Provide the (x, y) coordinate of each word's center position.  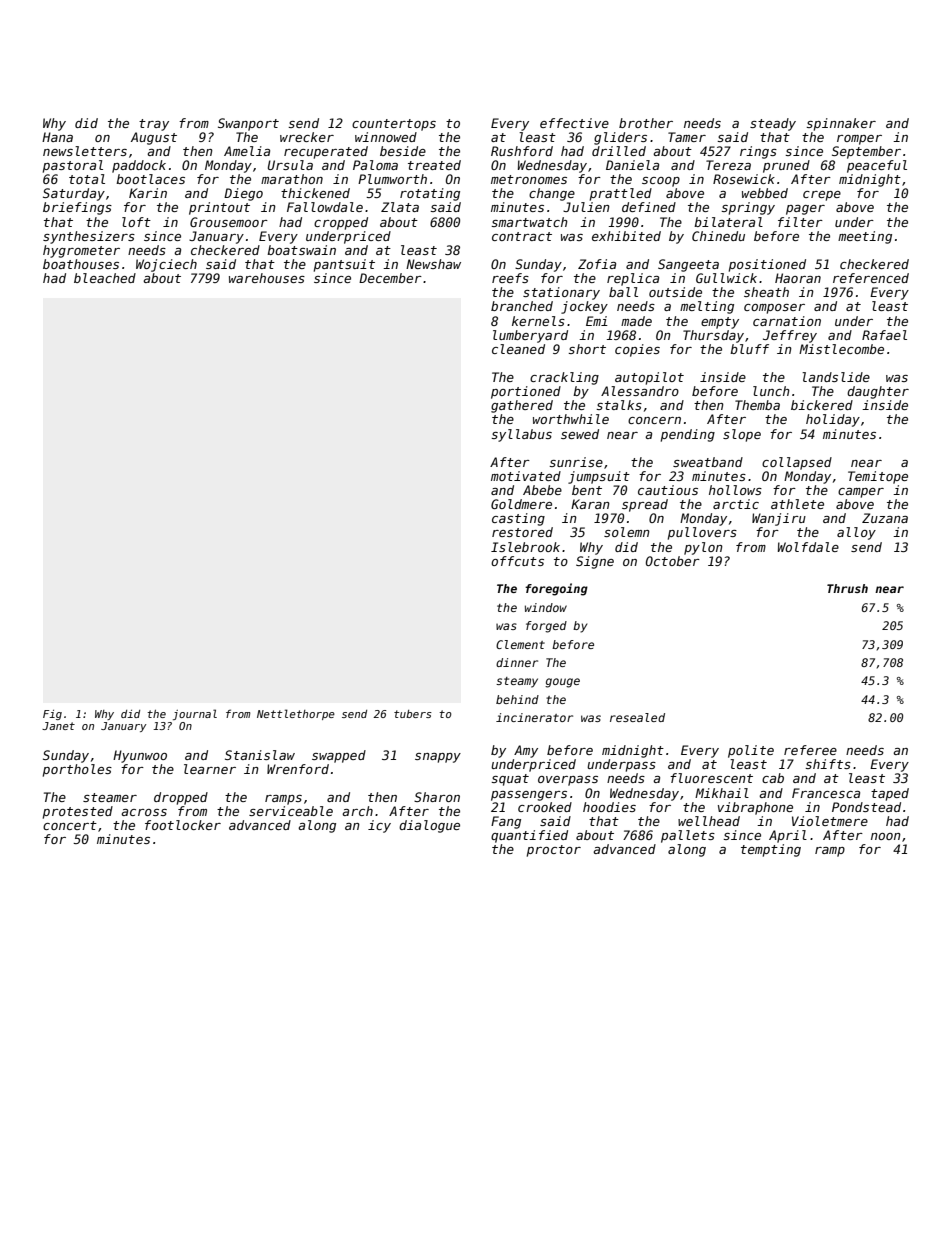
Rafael (884, 335)
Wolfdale (808, 547)
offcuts (517, 561)
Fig (52, 715)
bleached (105, 278)
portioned (526, 392)
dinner (517, 662)
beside (403, 151)
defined (649, 207)
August (154, 138)
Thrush (847, 588)
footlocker (183, 825)
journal (195, 714)
